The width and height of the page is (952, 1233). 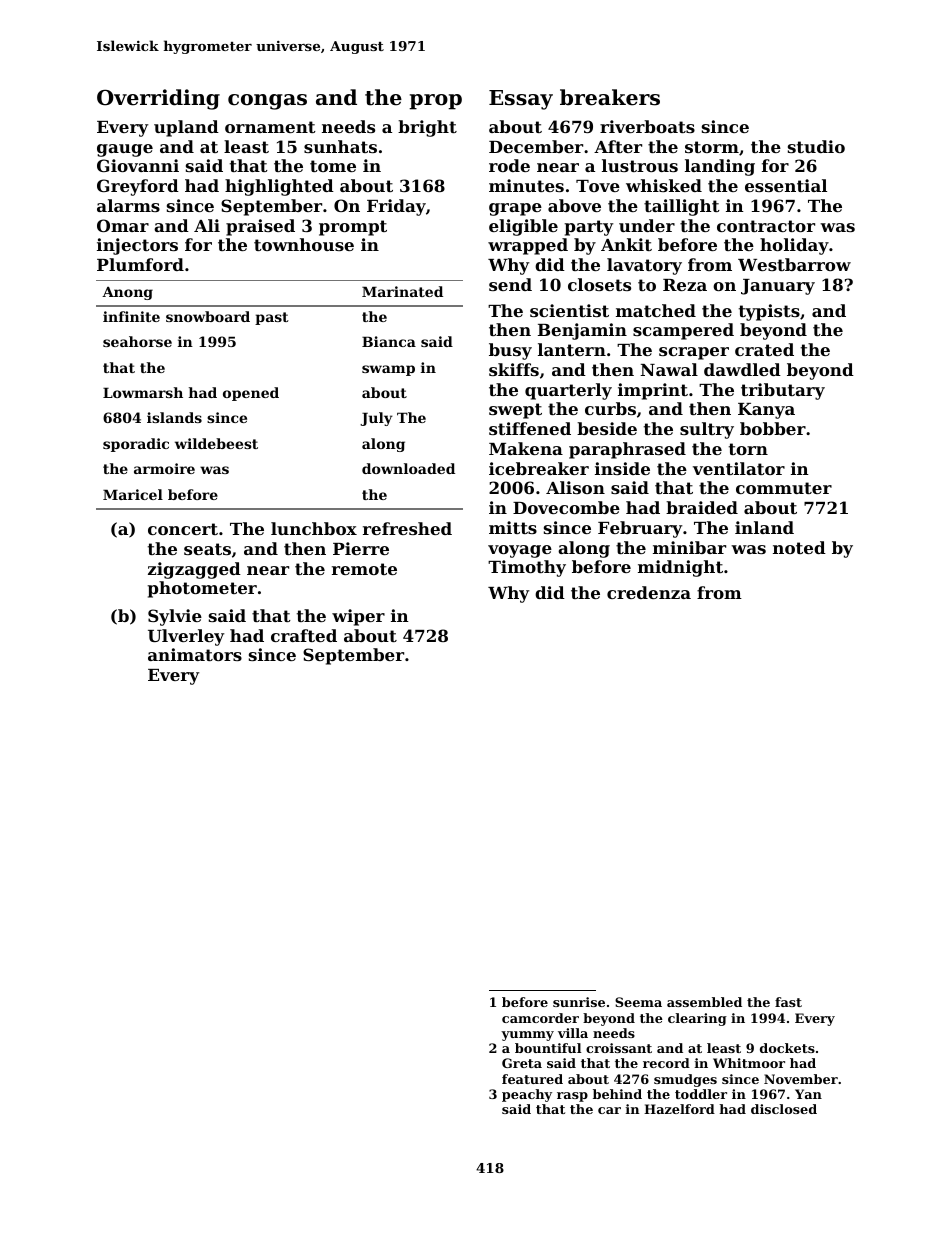 What do you see at coordinates (799, 547) in the page?
I see `noted` at bounding box center [799, 547].
